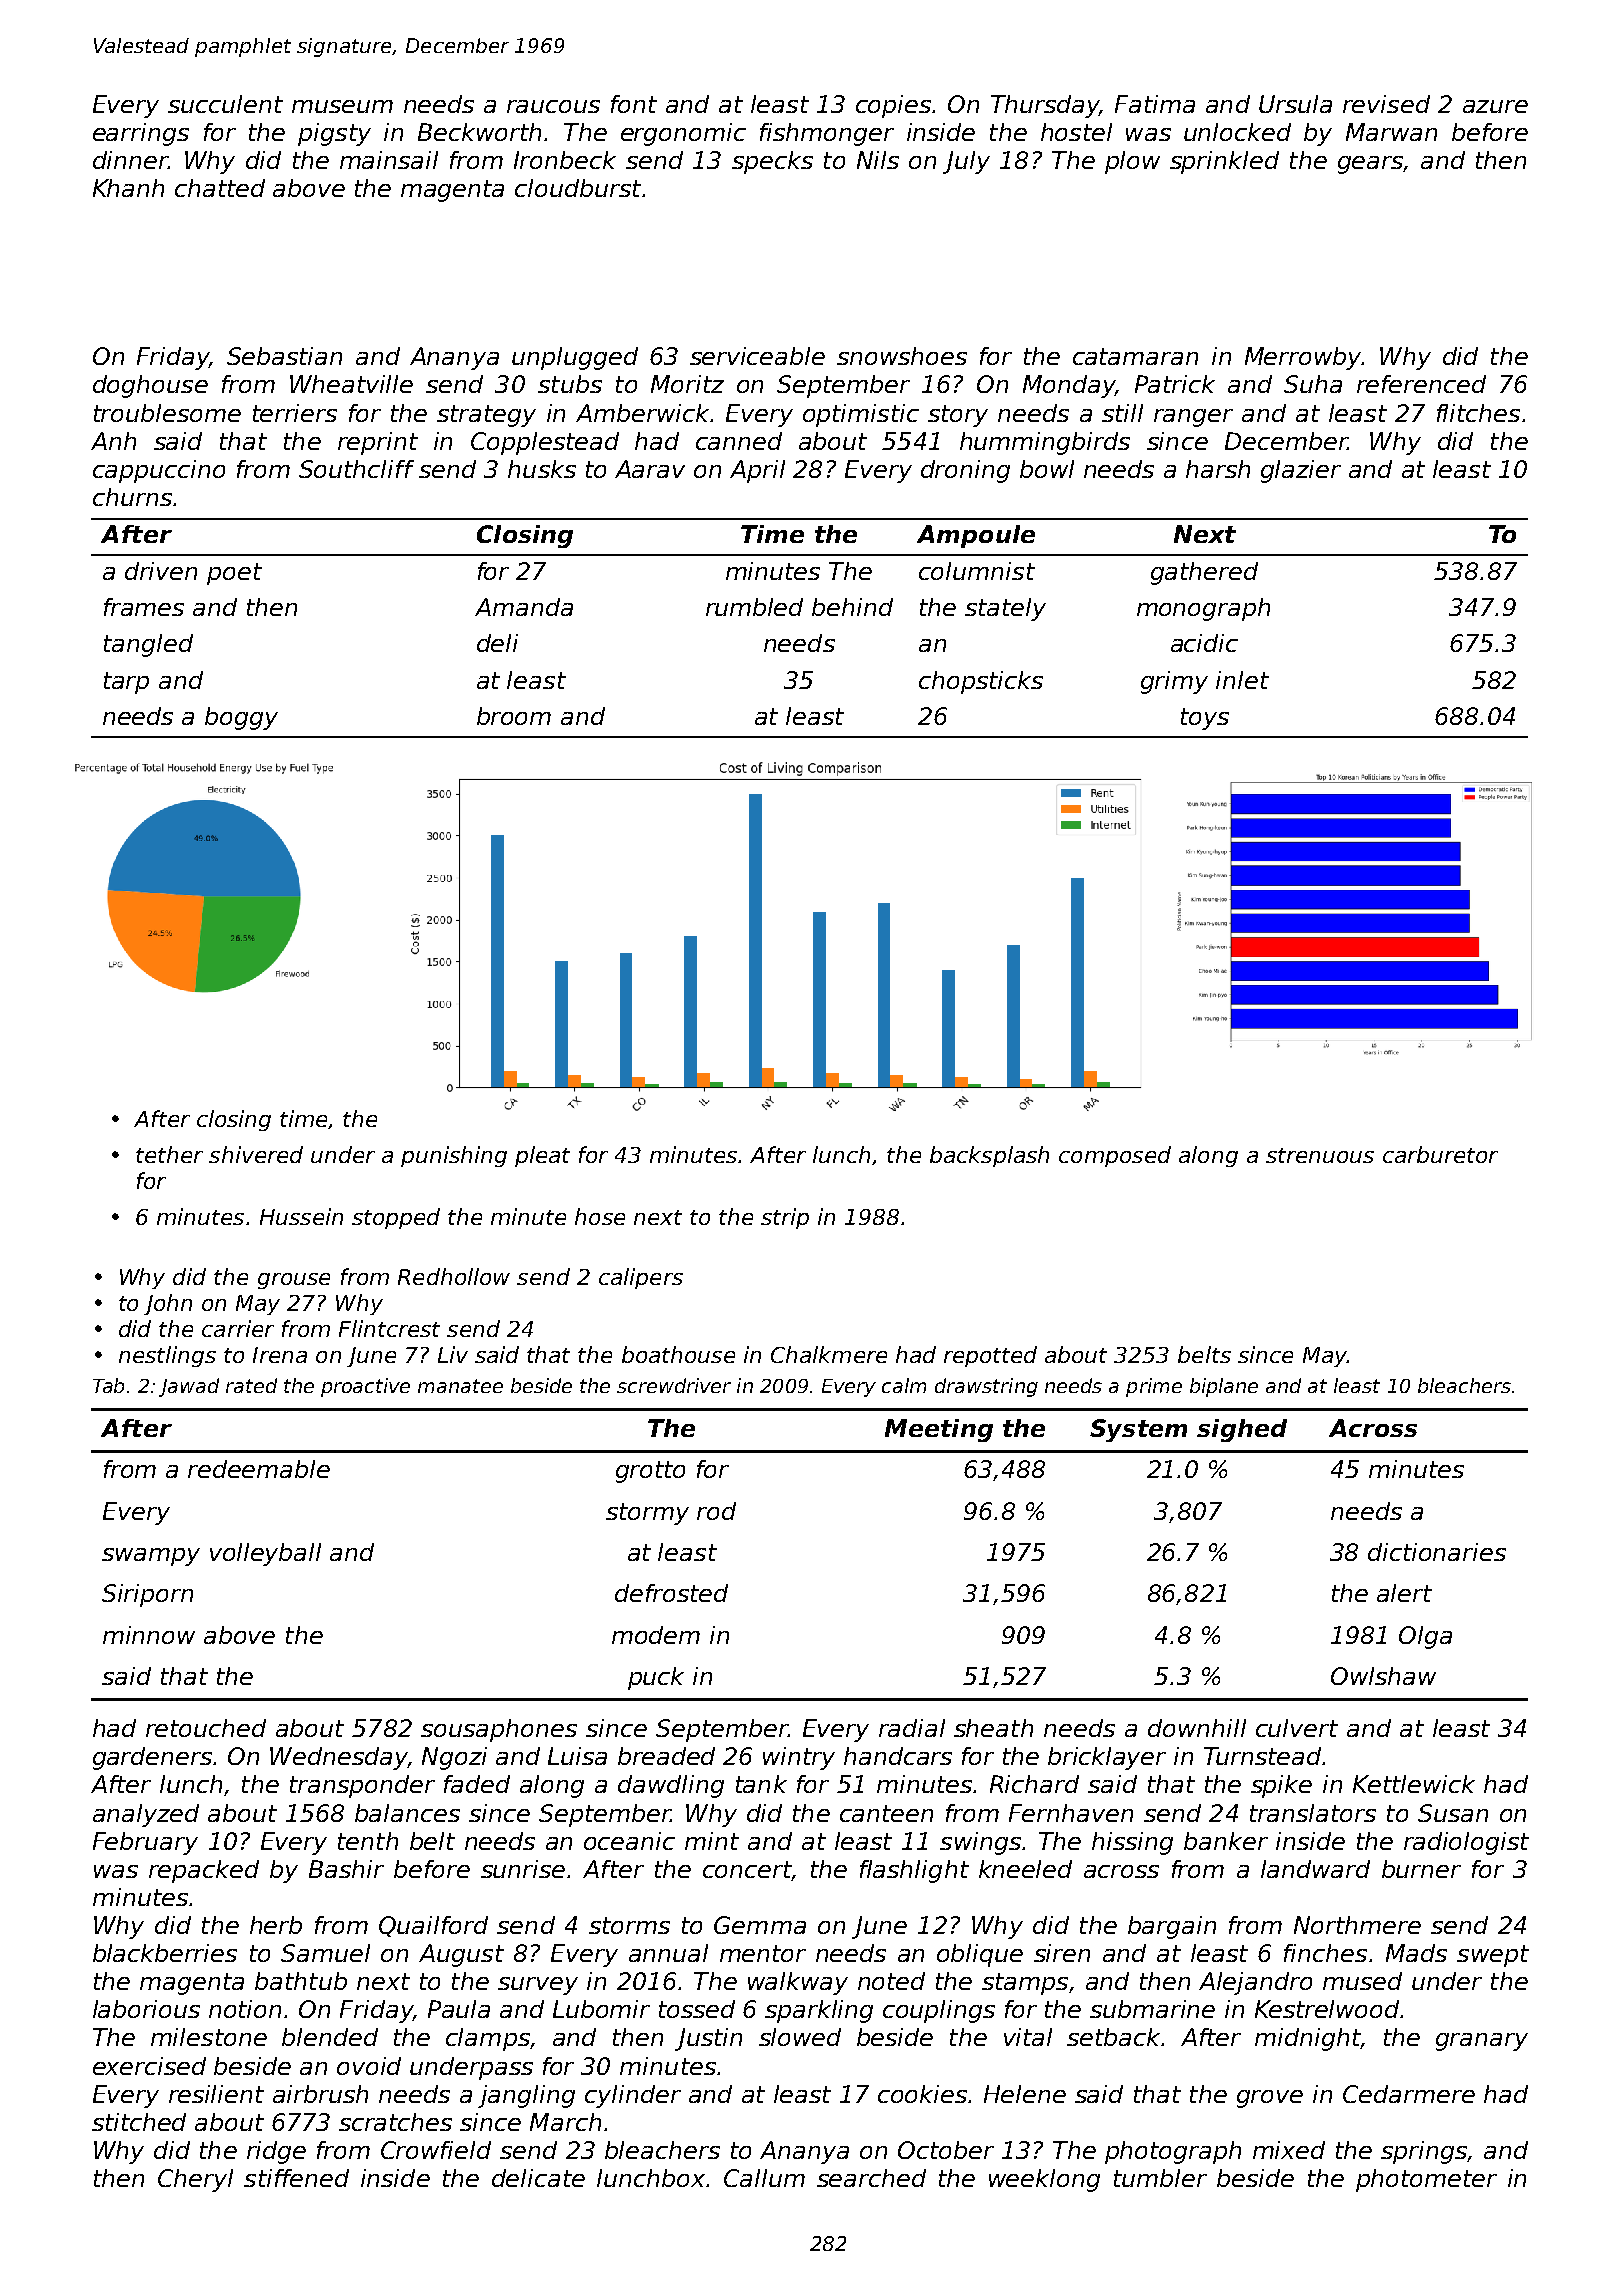  I want to click on broom, so click(514, 716).
